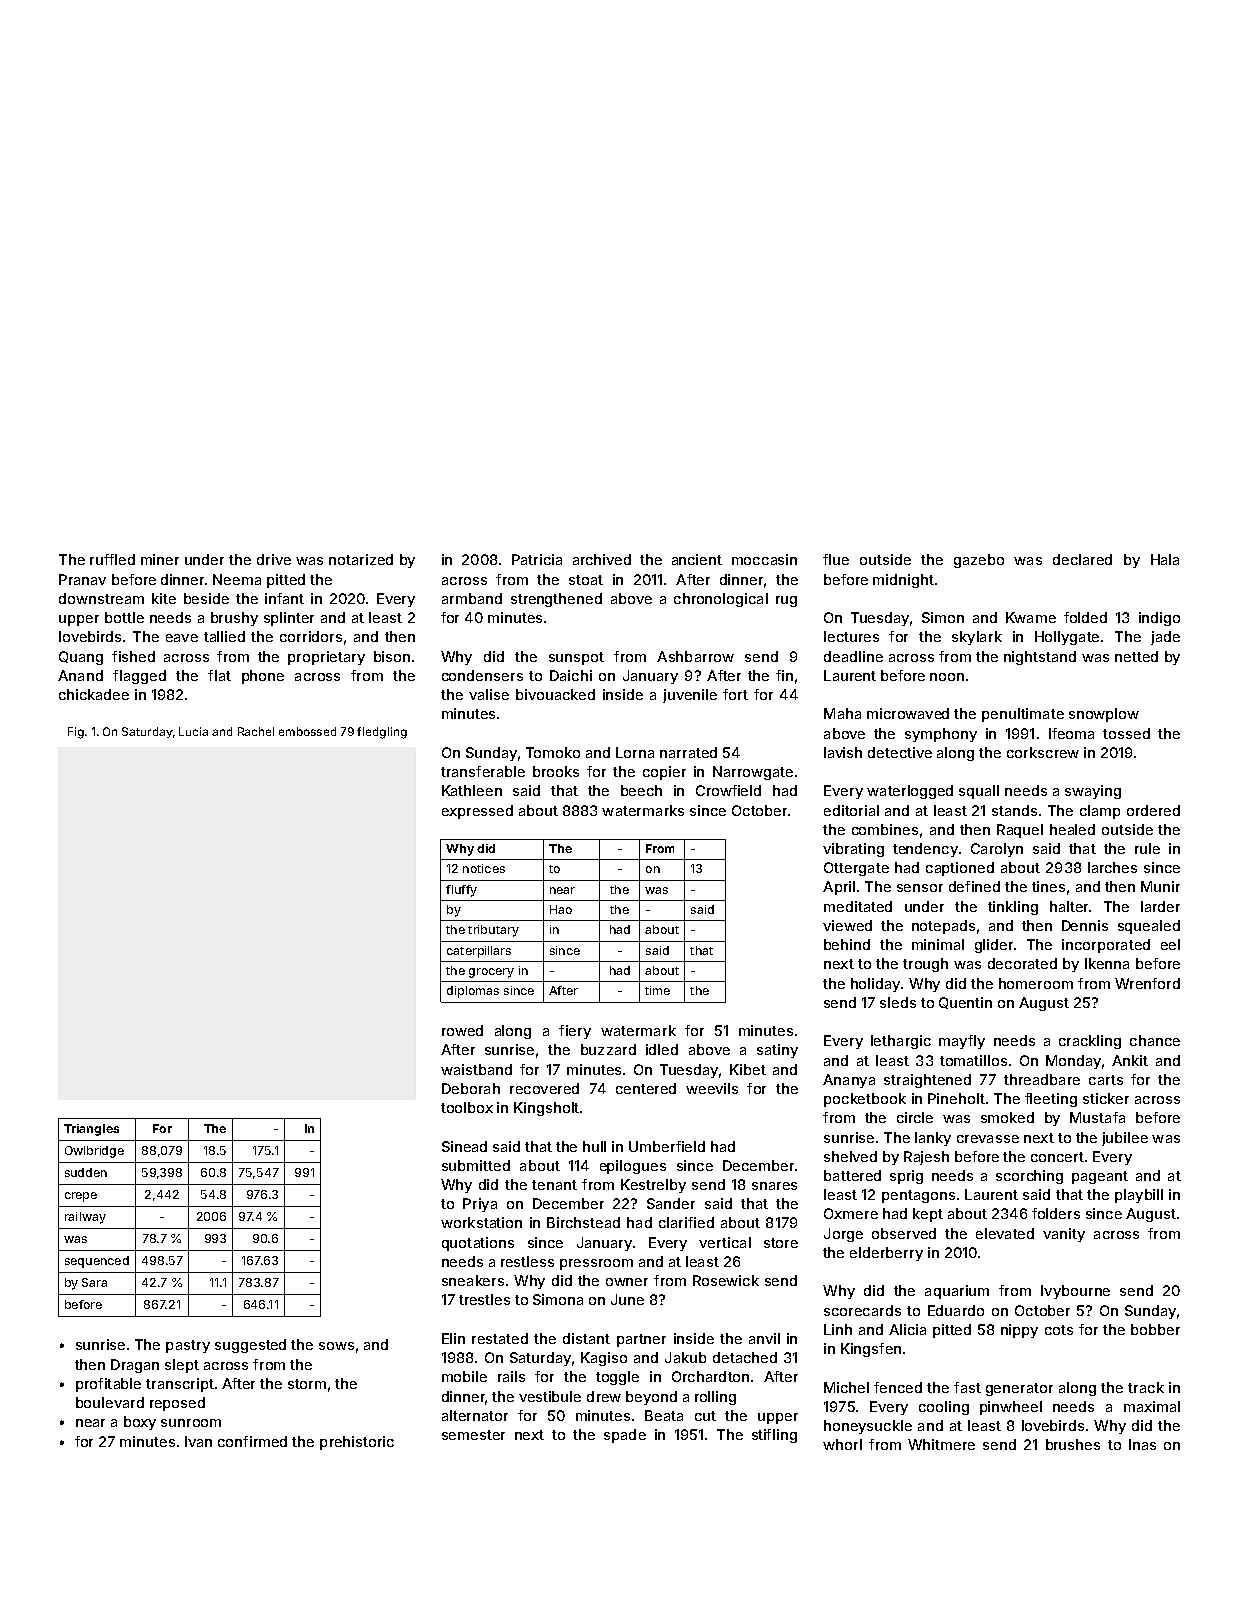 This screenshot has width=1239, height=1604. Describe the element at coordinates (728, 790) in the screenshot. I see `Crowfield` at that location.
